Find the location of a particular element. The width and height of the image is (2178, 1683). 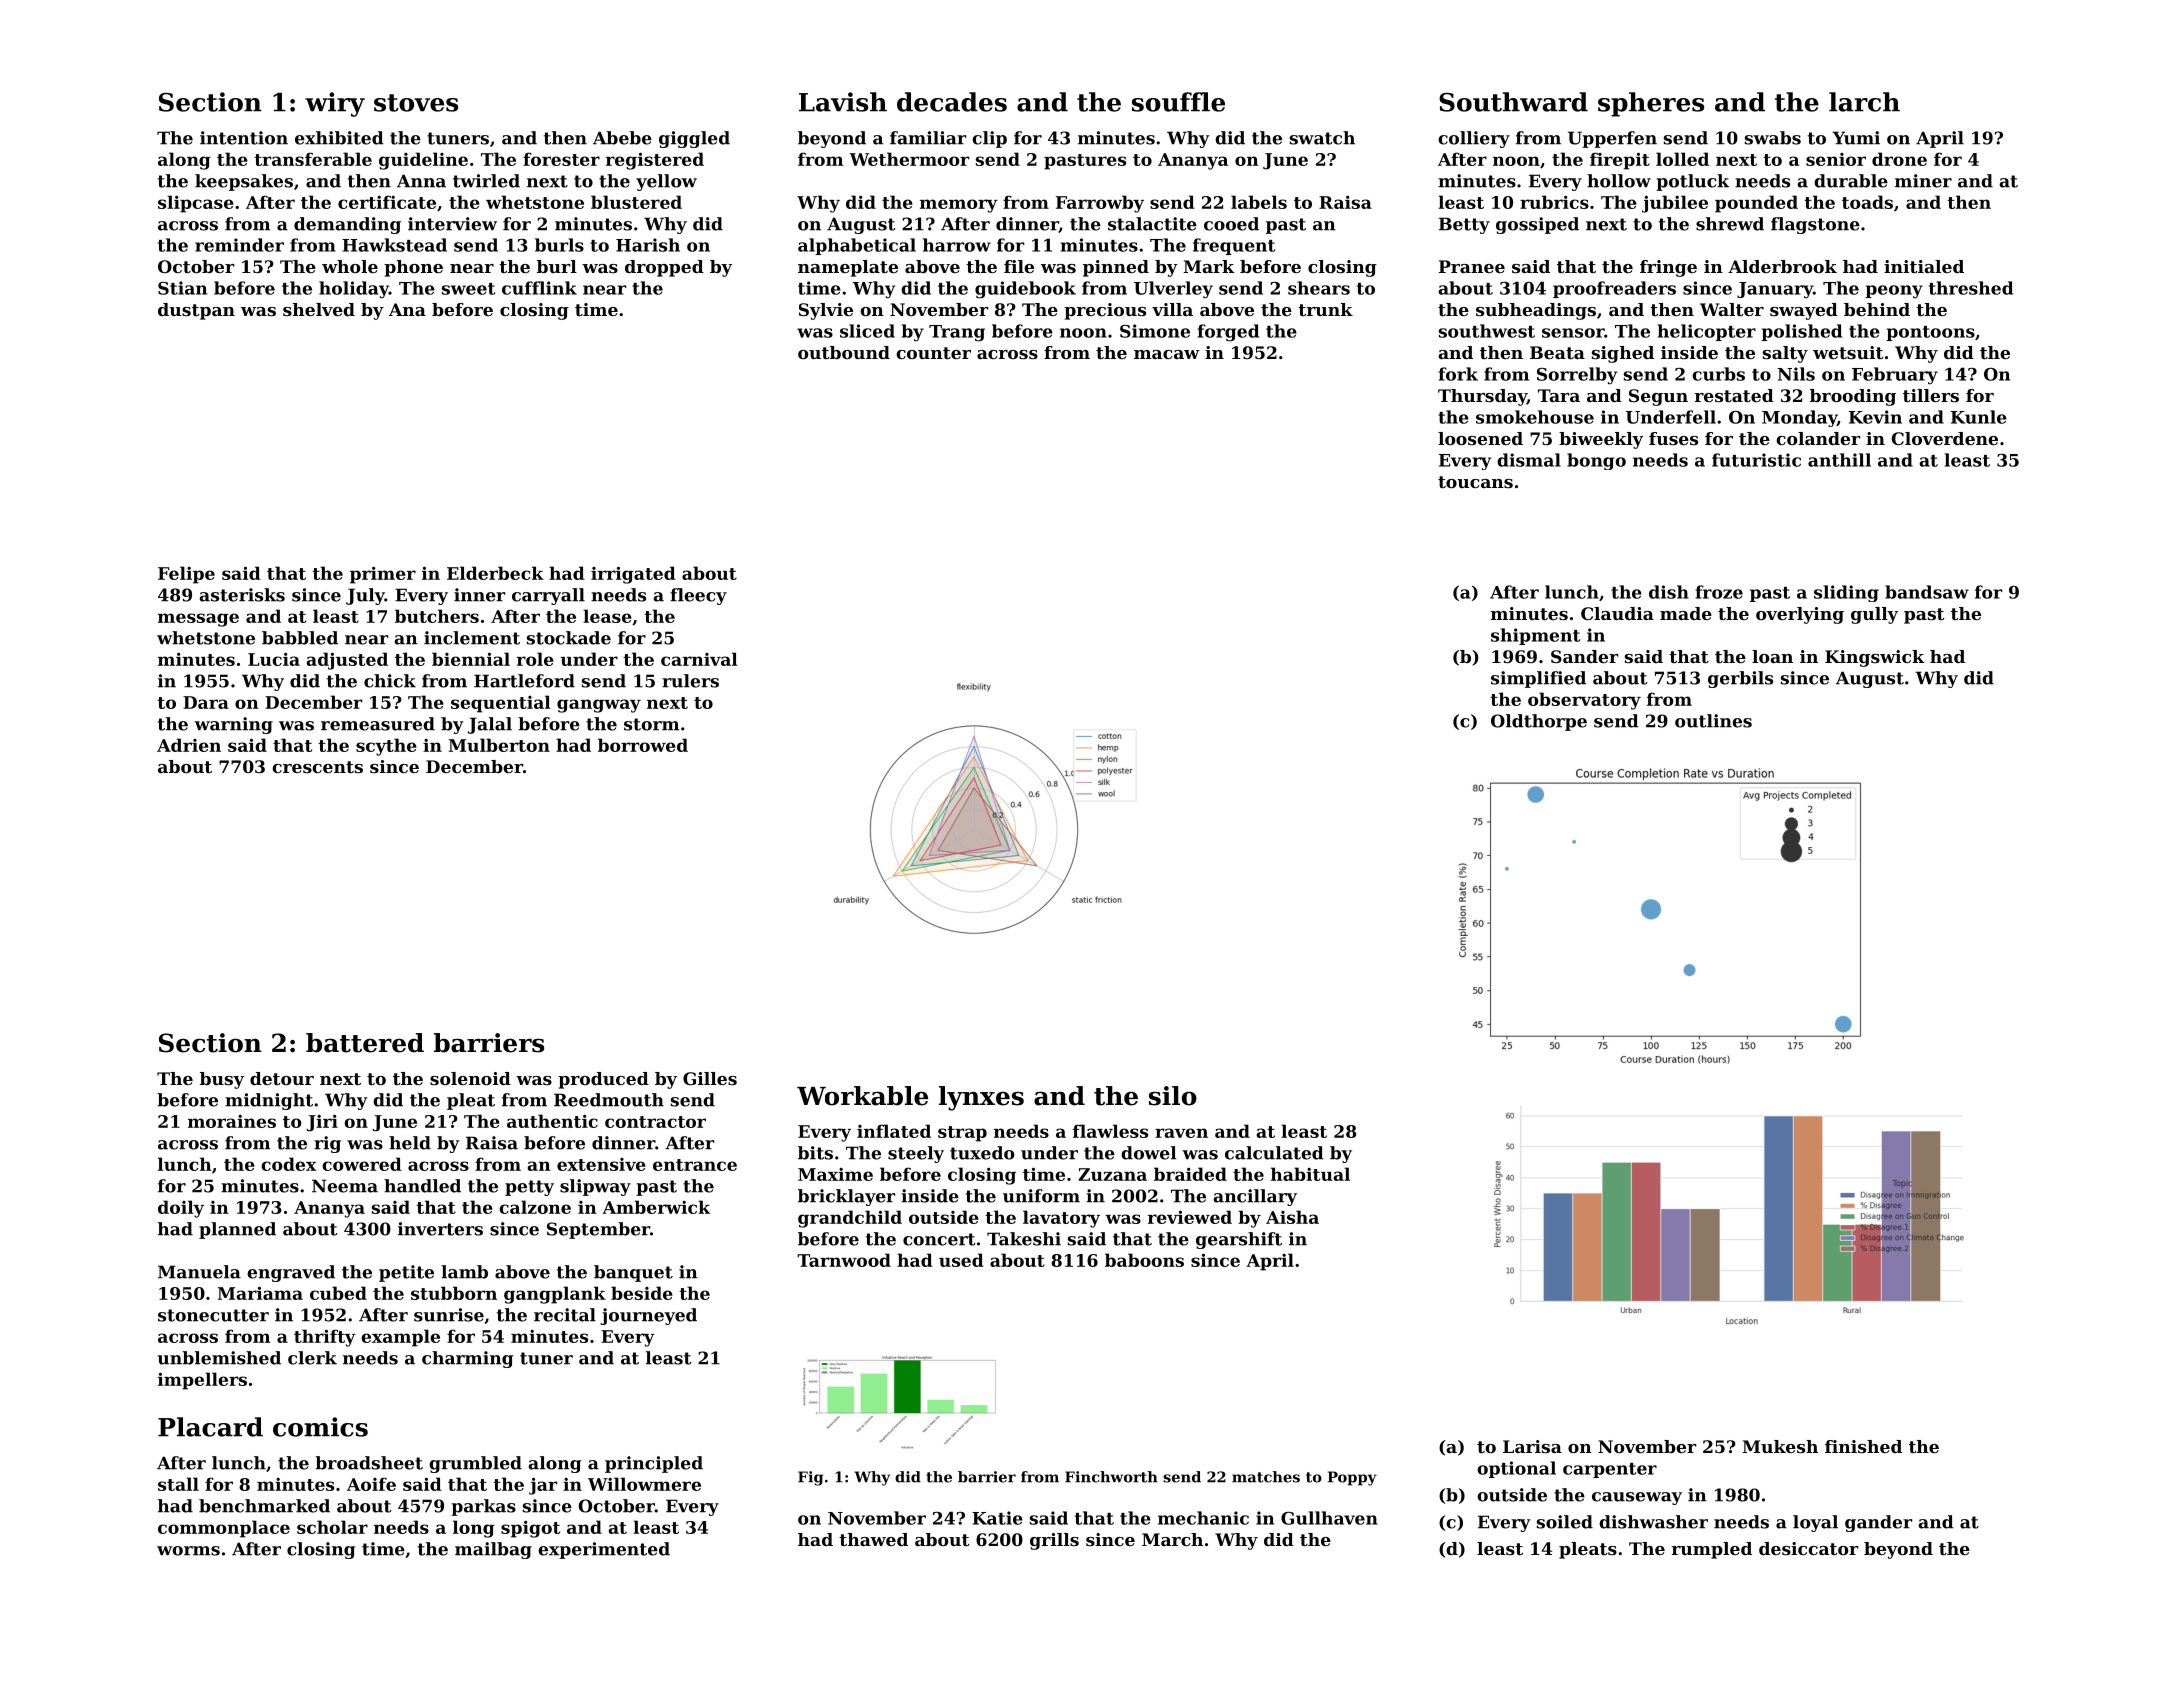

desiccator is located at coordinates (1808, 1548).
